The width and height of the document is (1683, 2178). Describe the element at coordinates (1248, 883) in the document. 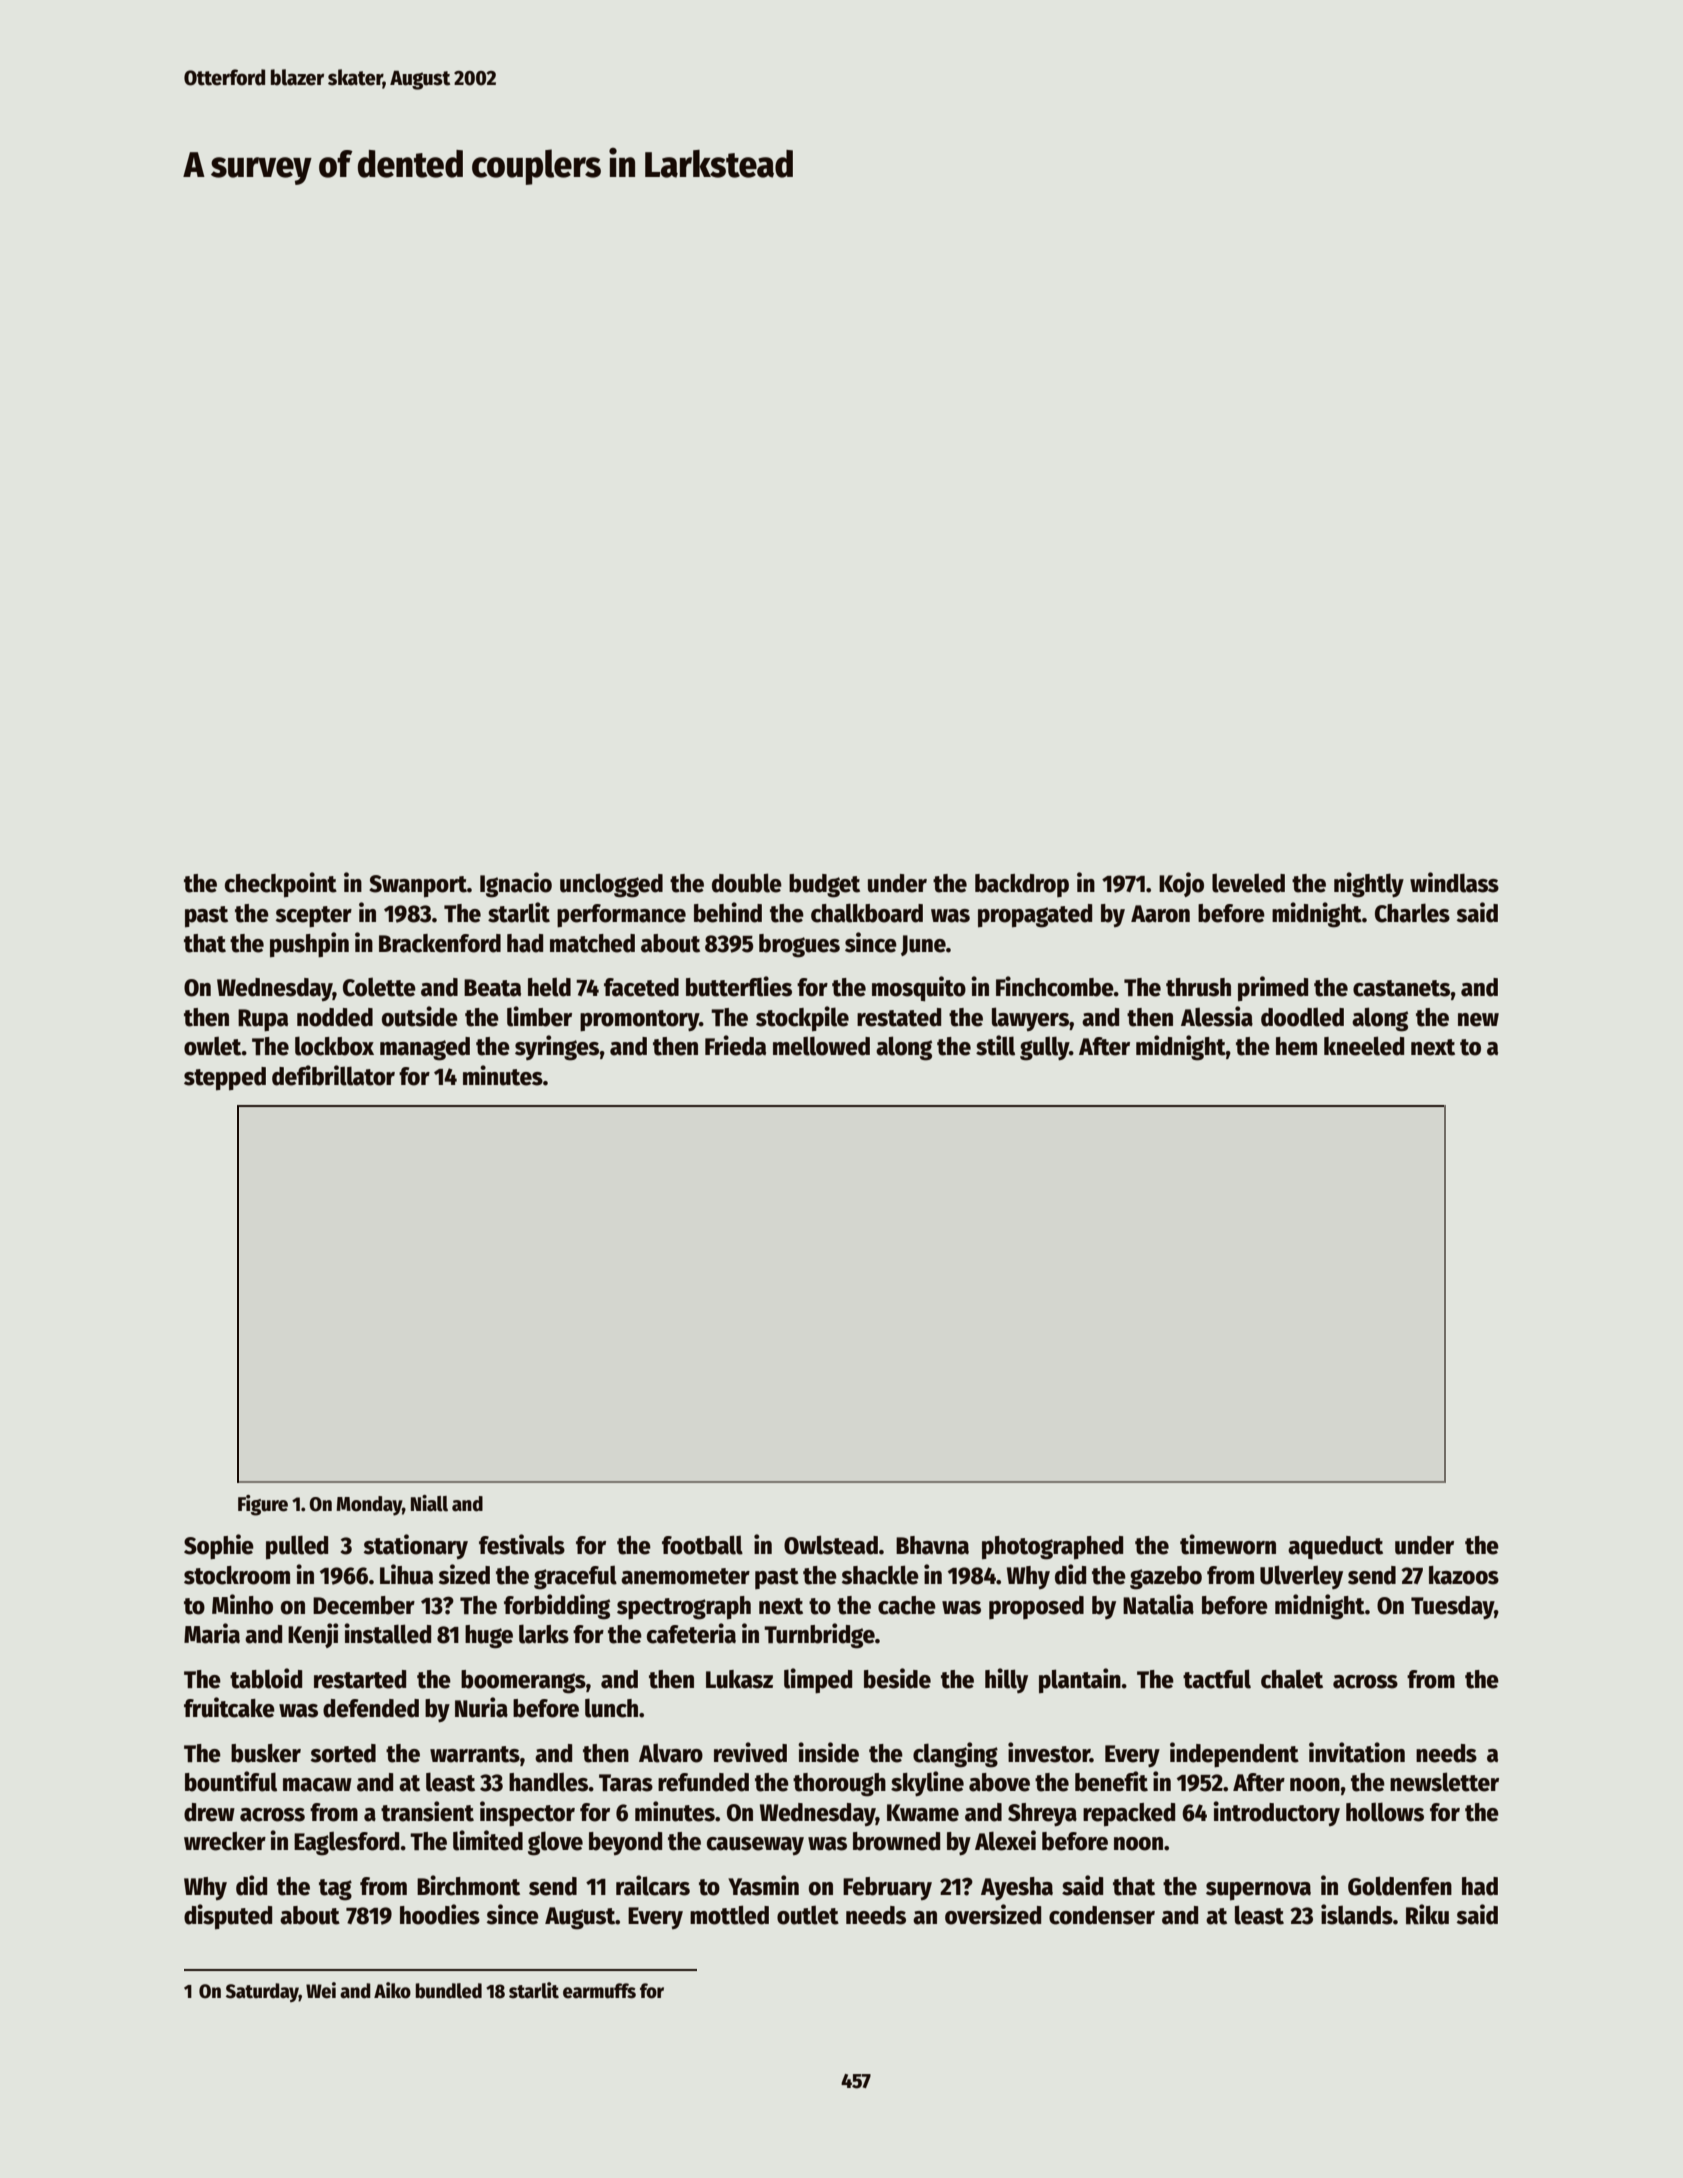

I see `leveled` at that location.
